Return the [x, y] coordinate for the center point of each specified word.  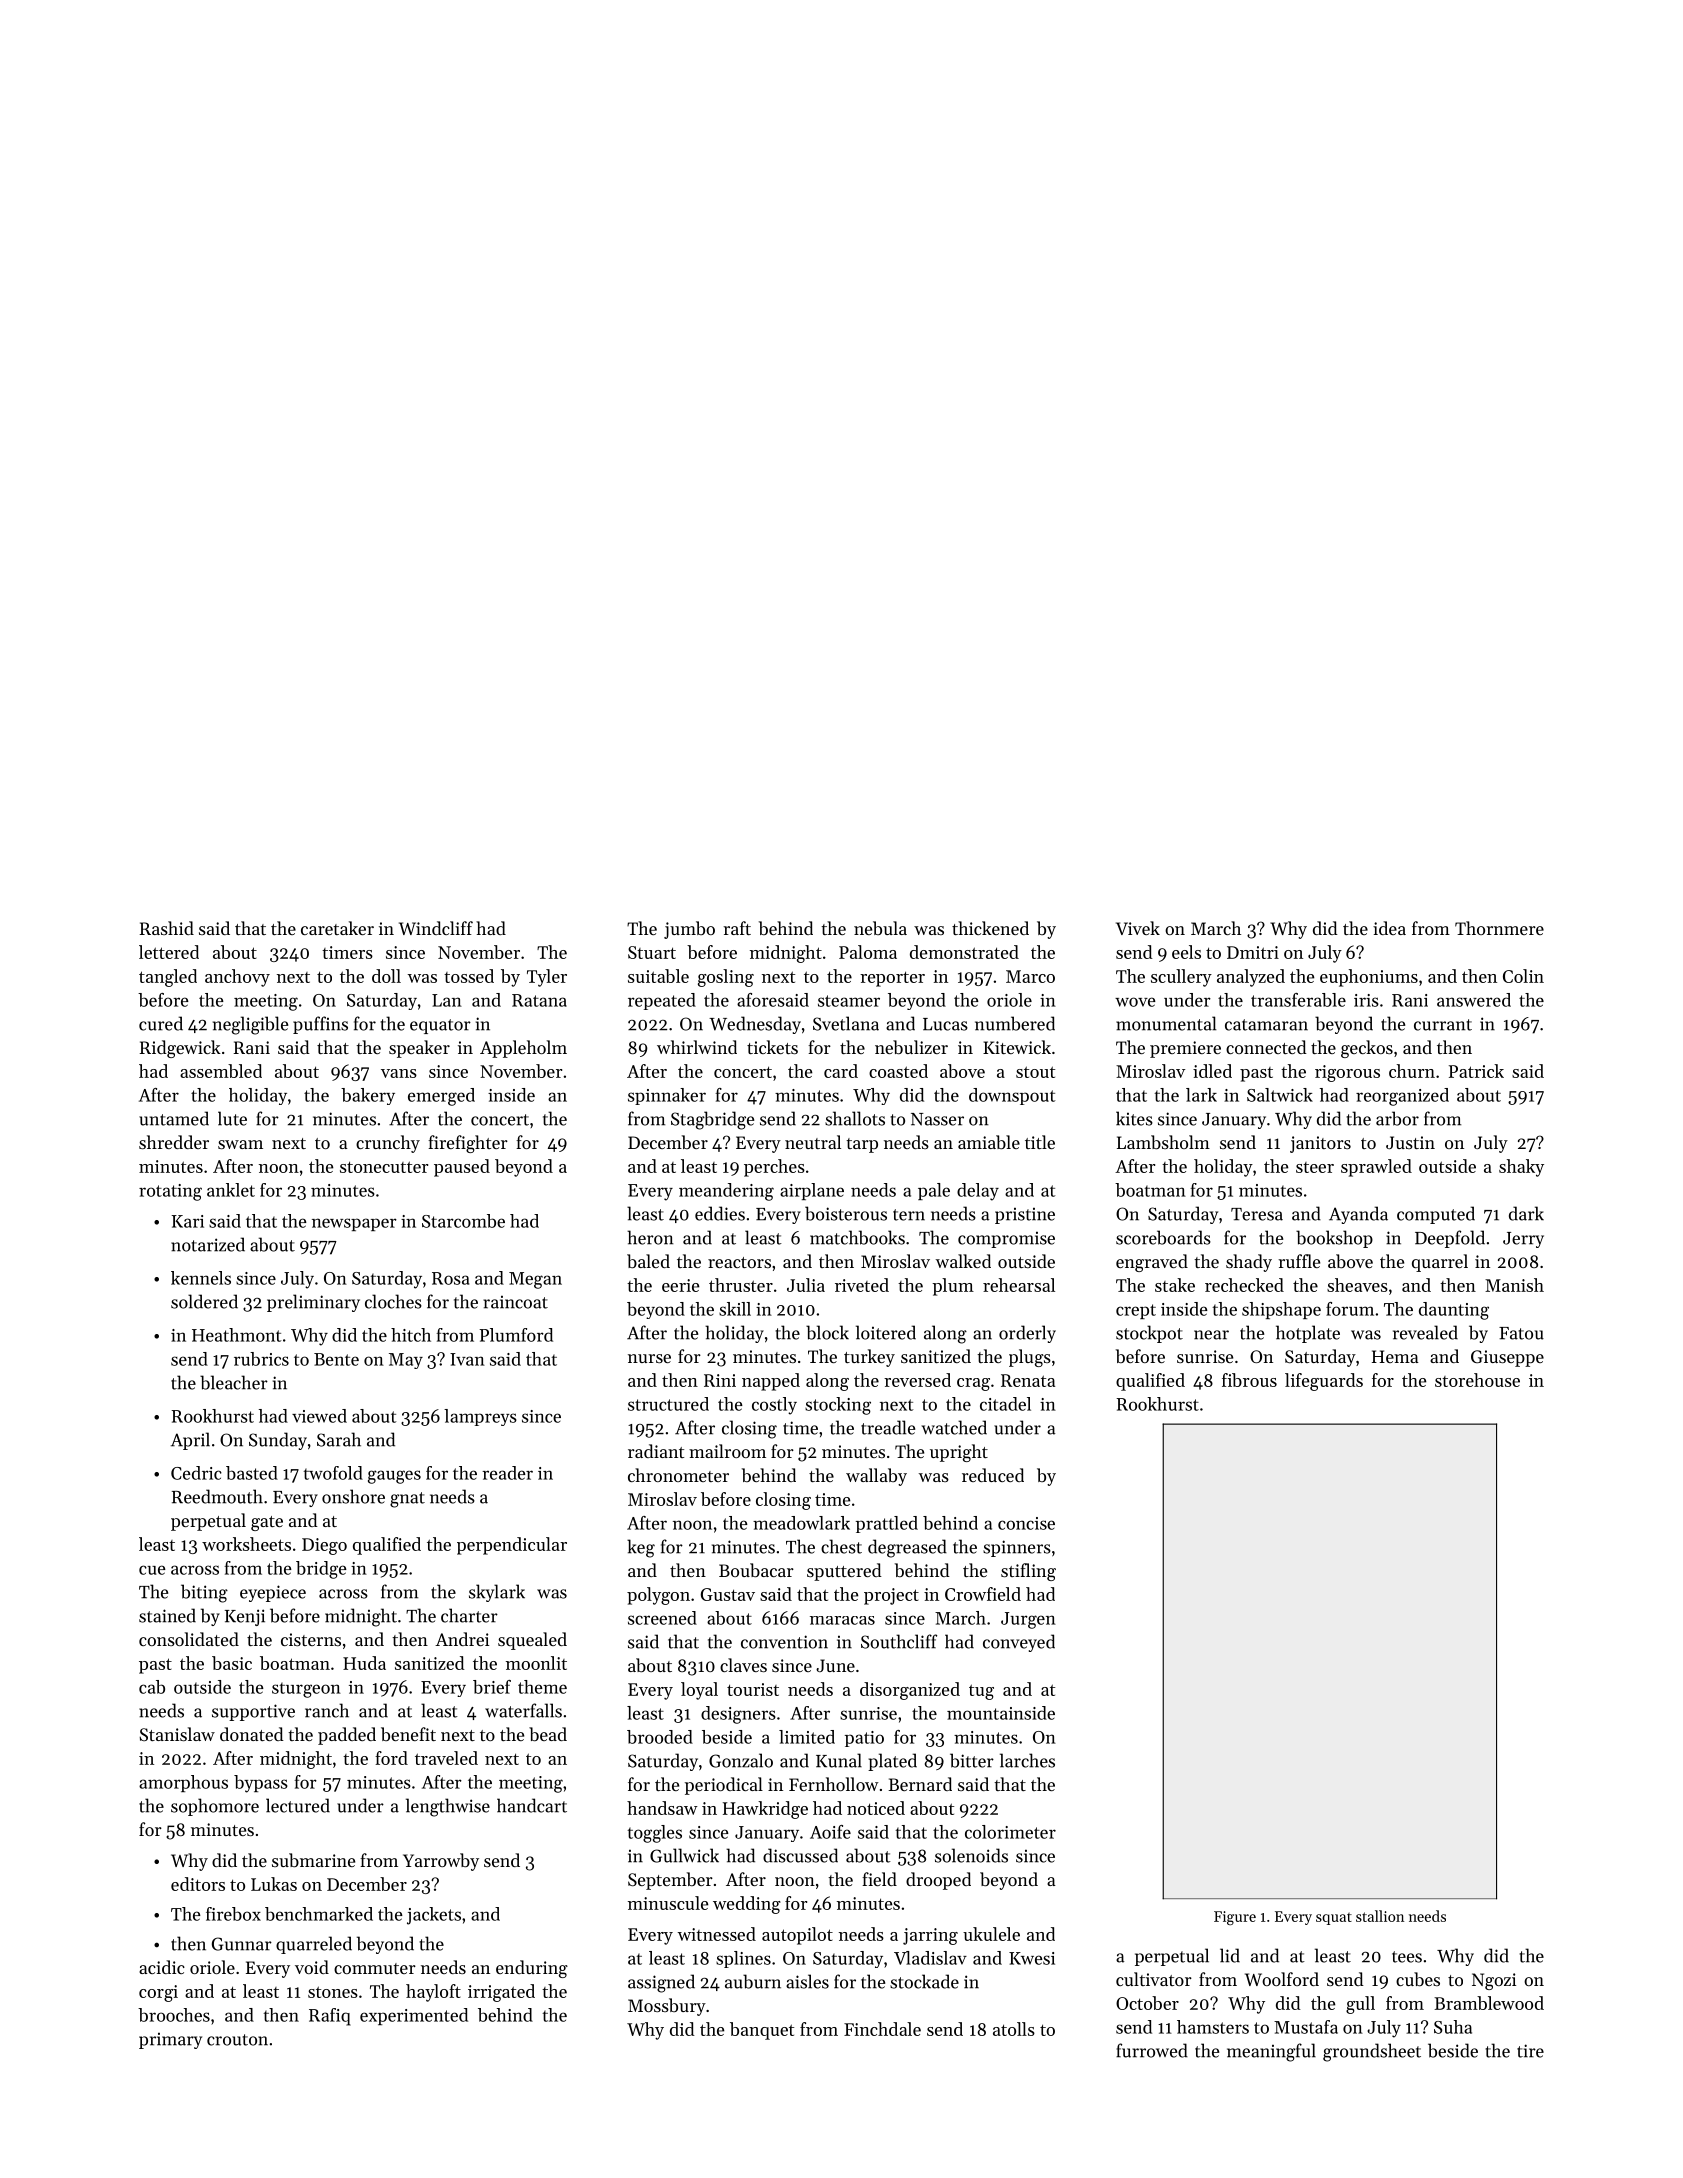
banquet [762, 2031]
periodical [724, 1786]
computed [1436, 1215]
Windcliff [436, 928]
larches [1027, 1760]
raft [737, 928]
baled [648, 1261]
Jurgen [1028, 1620]
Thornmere [1499, 928]
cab [152, 1687]
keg [641, 1548]
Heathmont [236, 1335]
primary [170, 2041]
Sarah [339, 1439]
